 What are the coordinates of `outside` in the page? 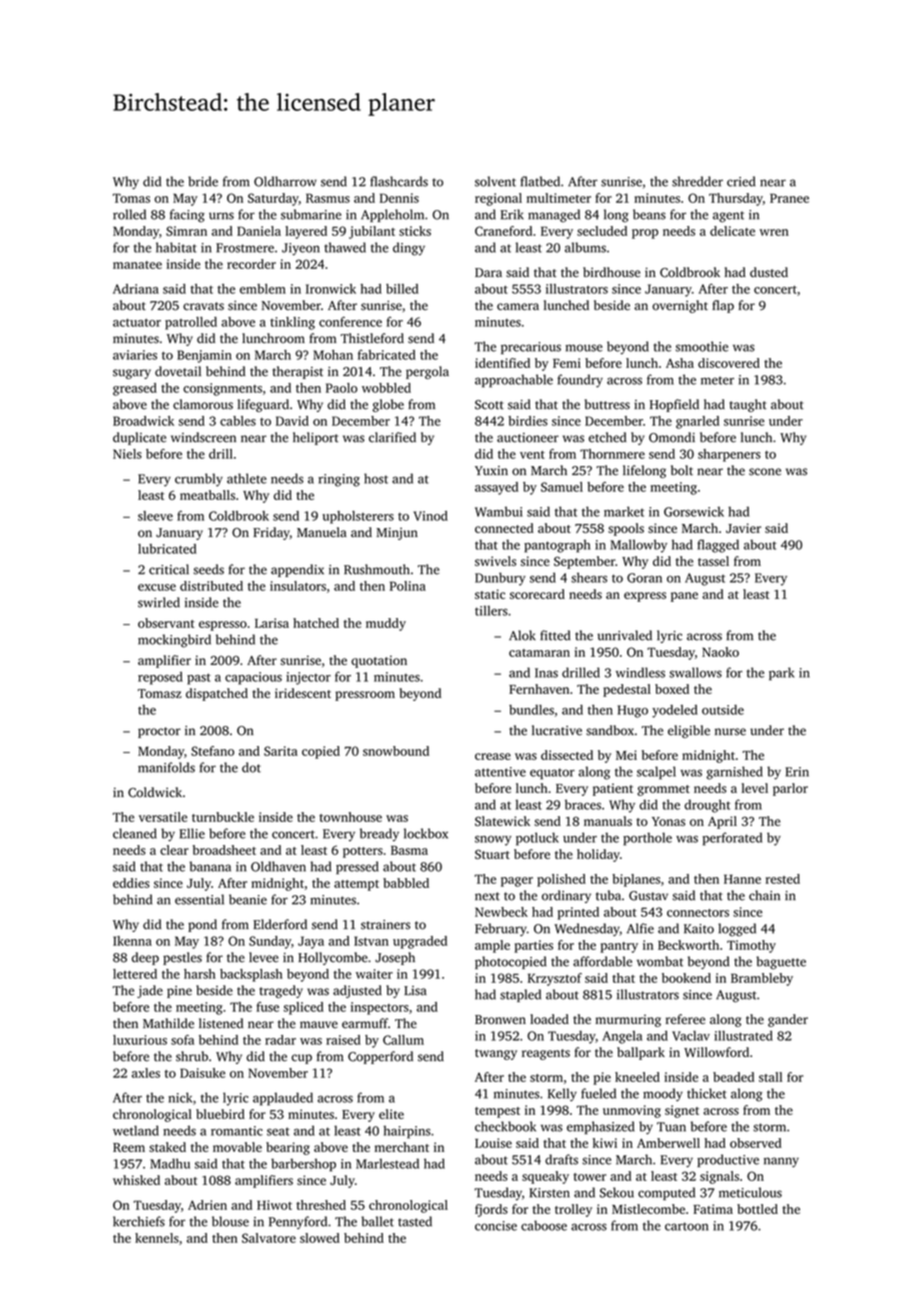 It's located at (723, 710).
